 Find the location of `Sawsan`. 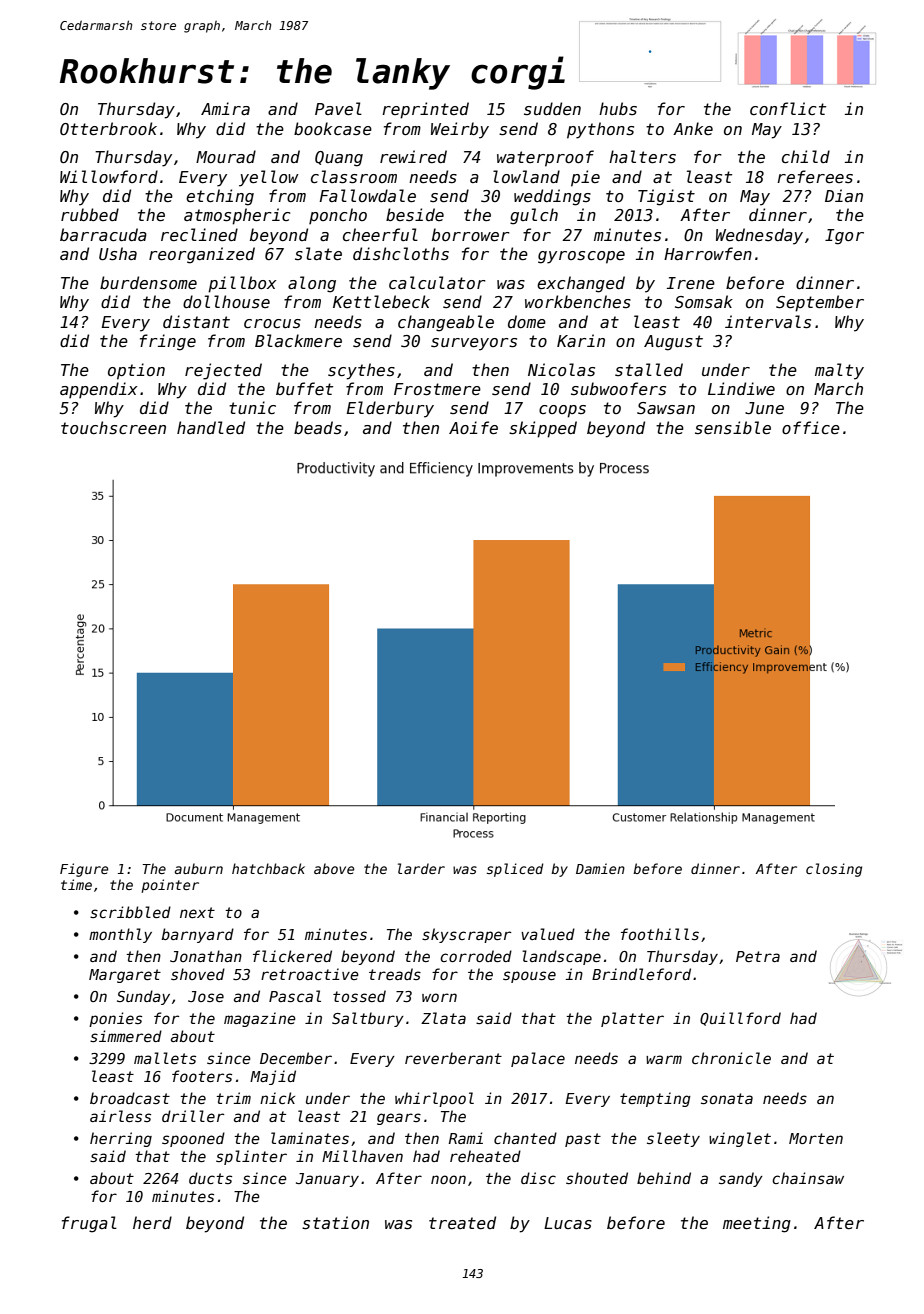

Sawsan is located at coordinates (666, 408).
